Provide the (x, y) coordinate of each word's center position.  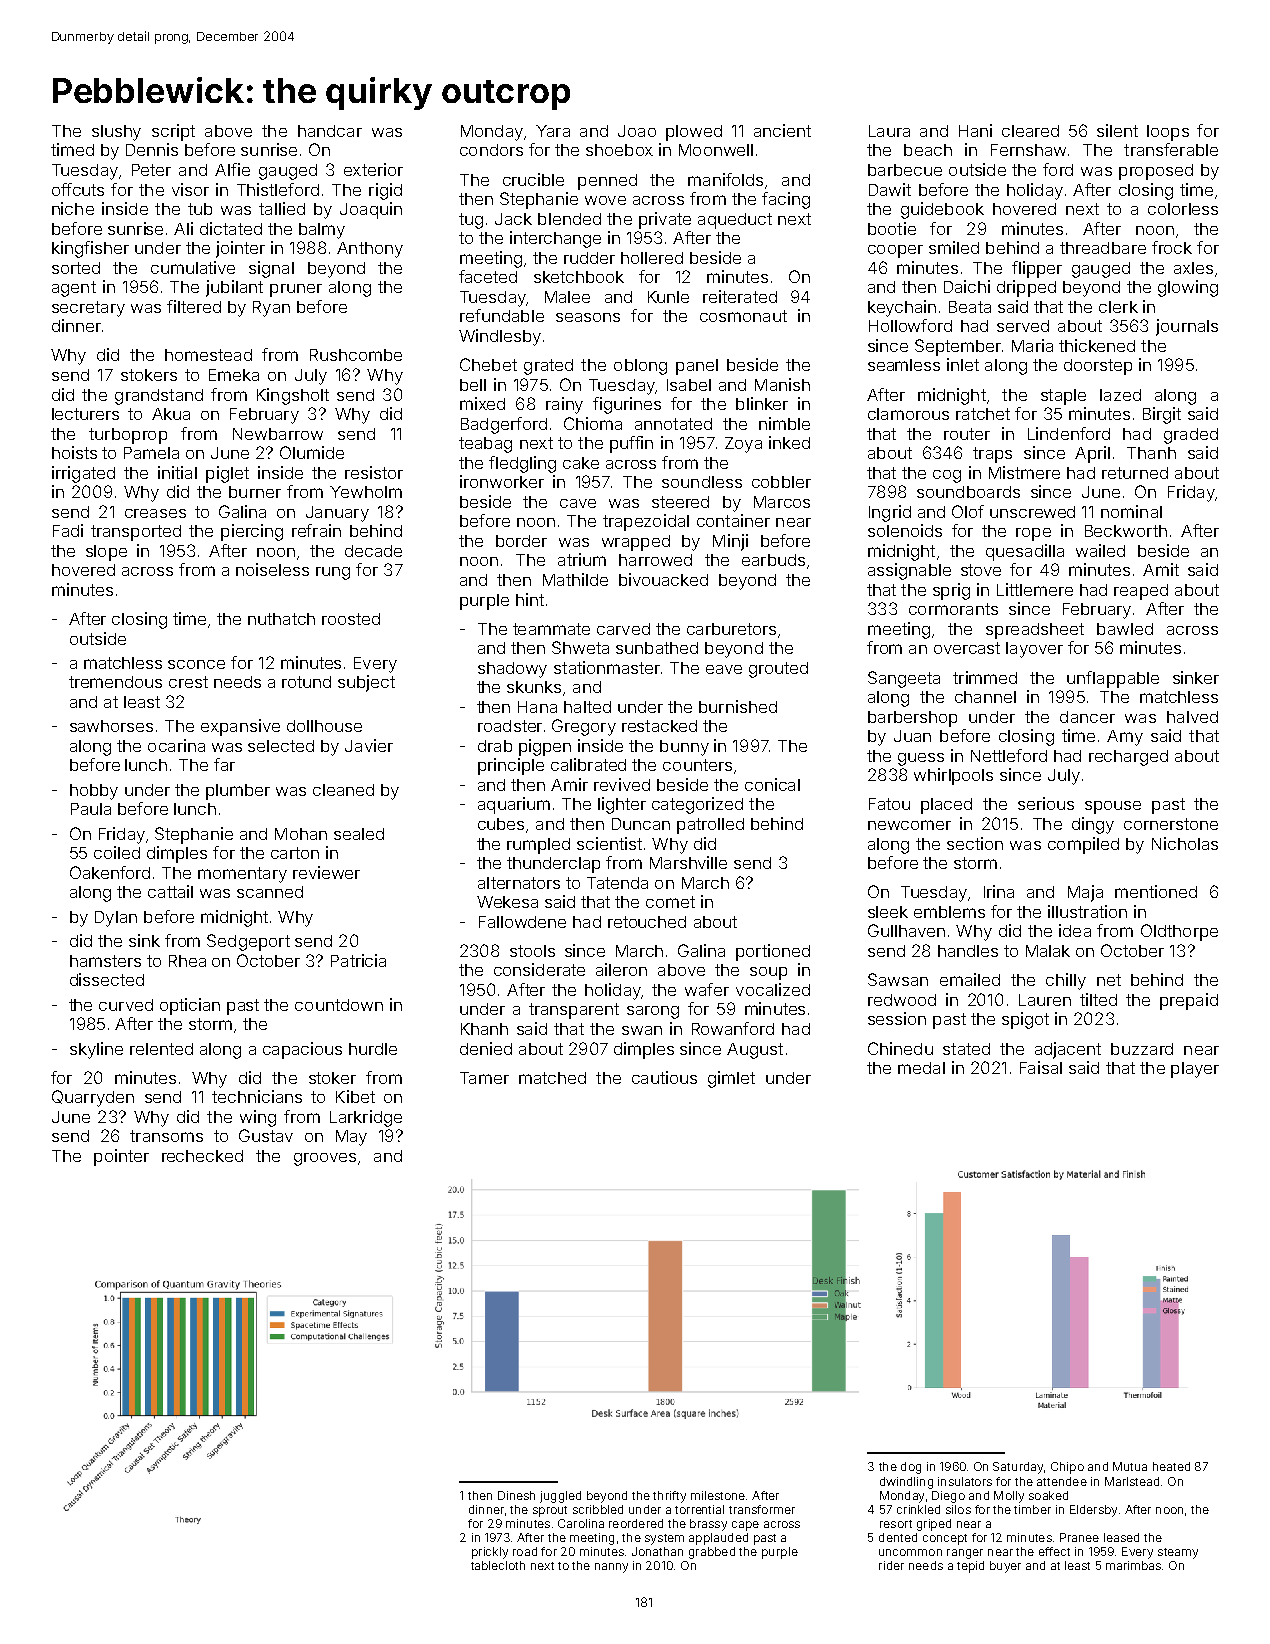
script (173, 132)
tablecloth (498, 1565)
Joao (637, 131)
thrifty (669, 1497)
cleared (1030, 131)
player (1195, 1070)
